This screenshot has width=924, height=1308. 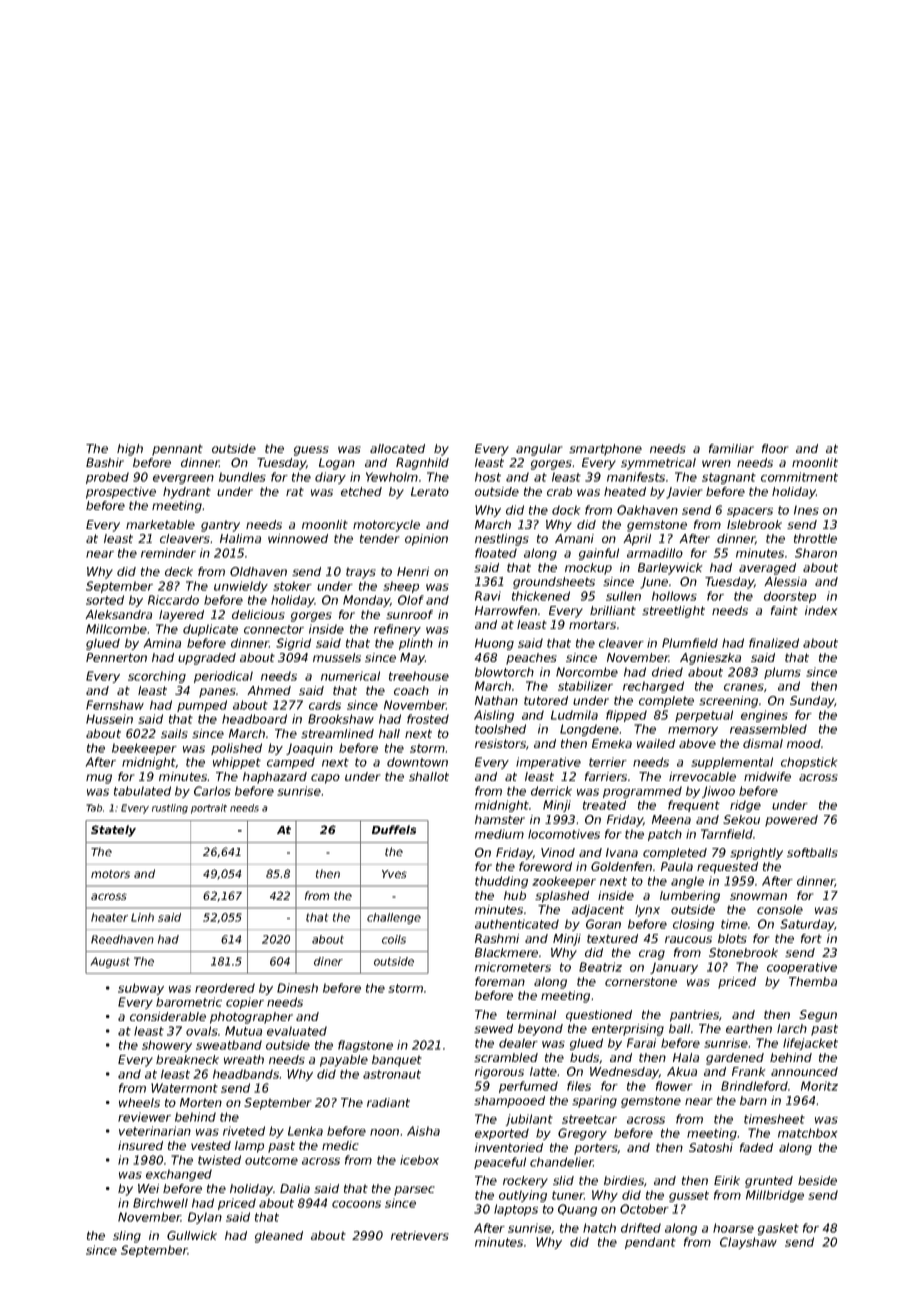 I want to click on January, so click(x=674, y=968).
